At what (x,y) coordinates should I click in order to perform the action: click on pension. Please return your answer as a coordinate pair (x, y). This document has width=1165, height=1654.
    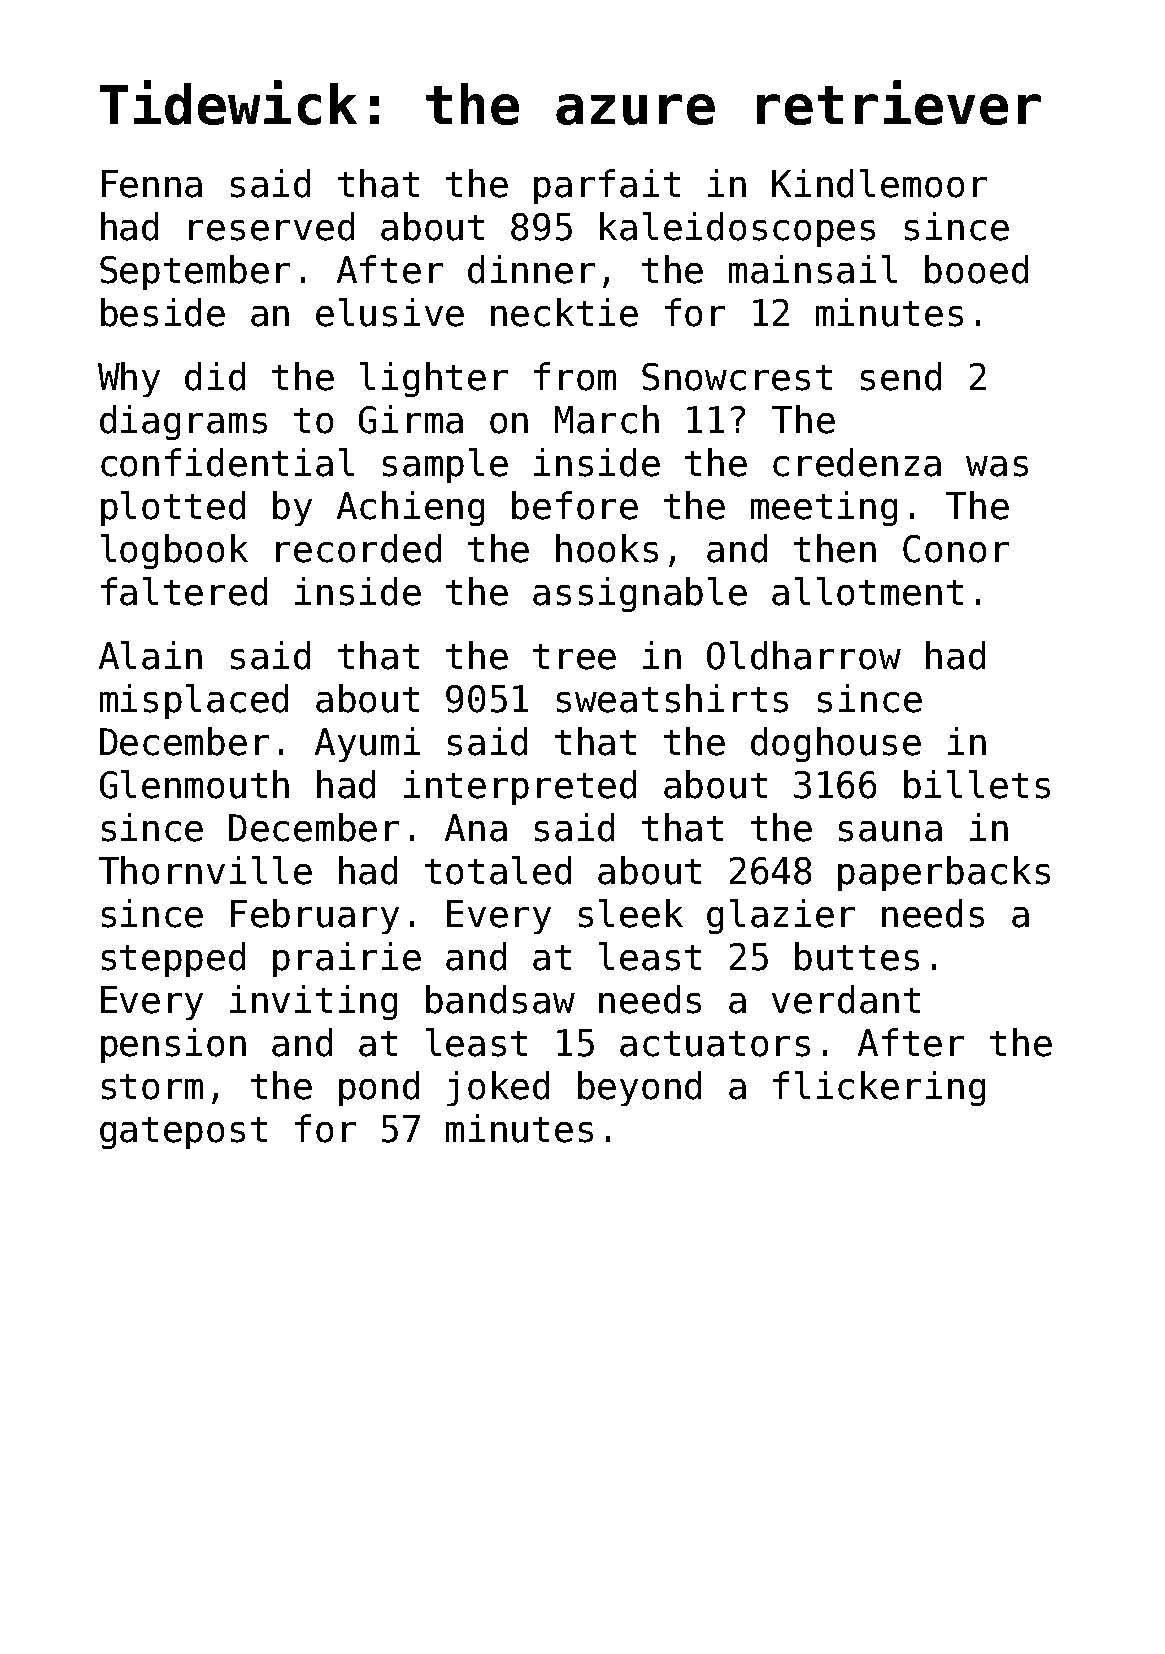
    Looking at the image, I should click on (173, 1045).
